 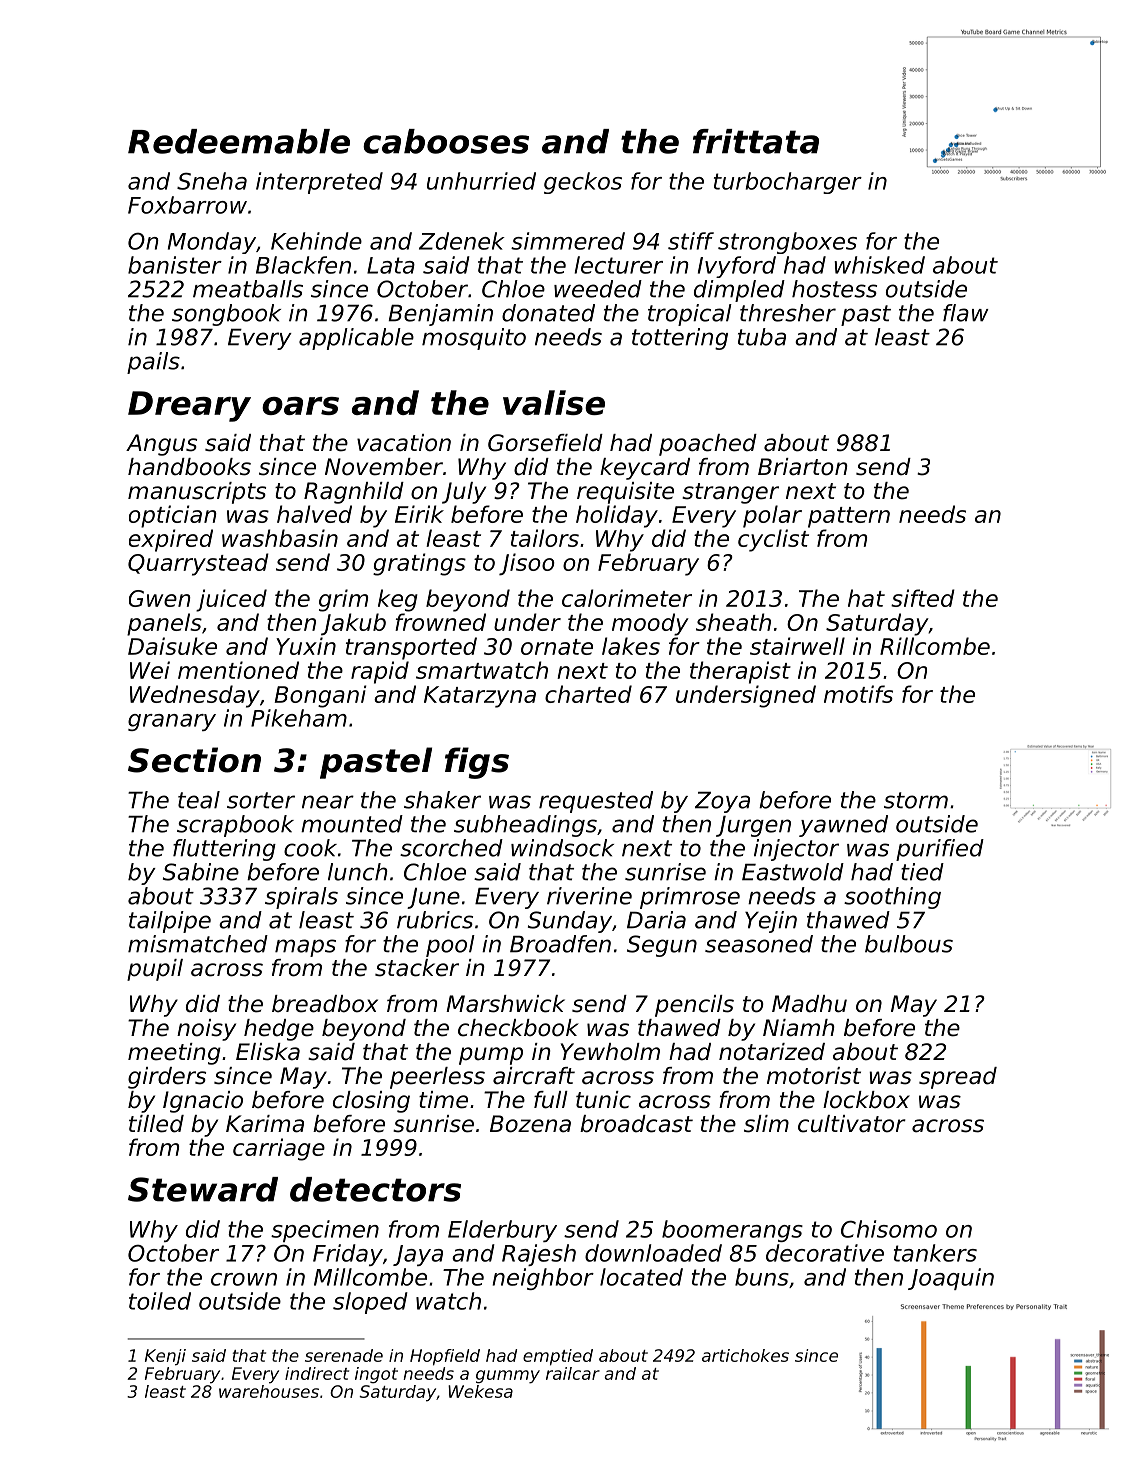 I want to click on ingot, so click(x=376, y=1375).
